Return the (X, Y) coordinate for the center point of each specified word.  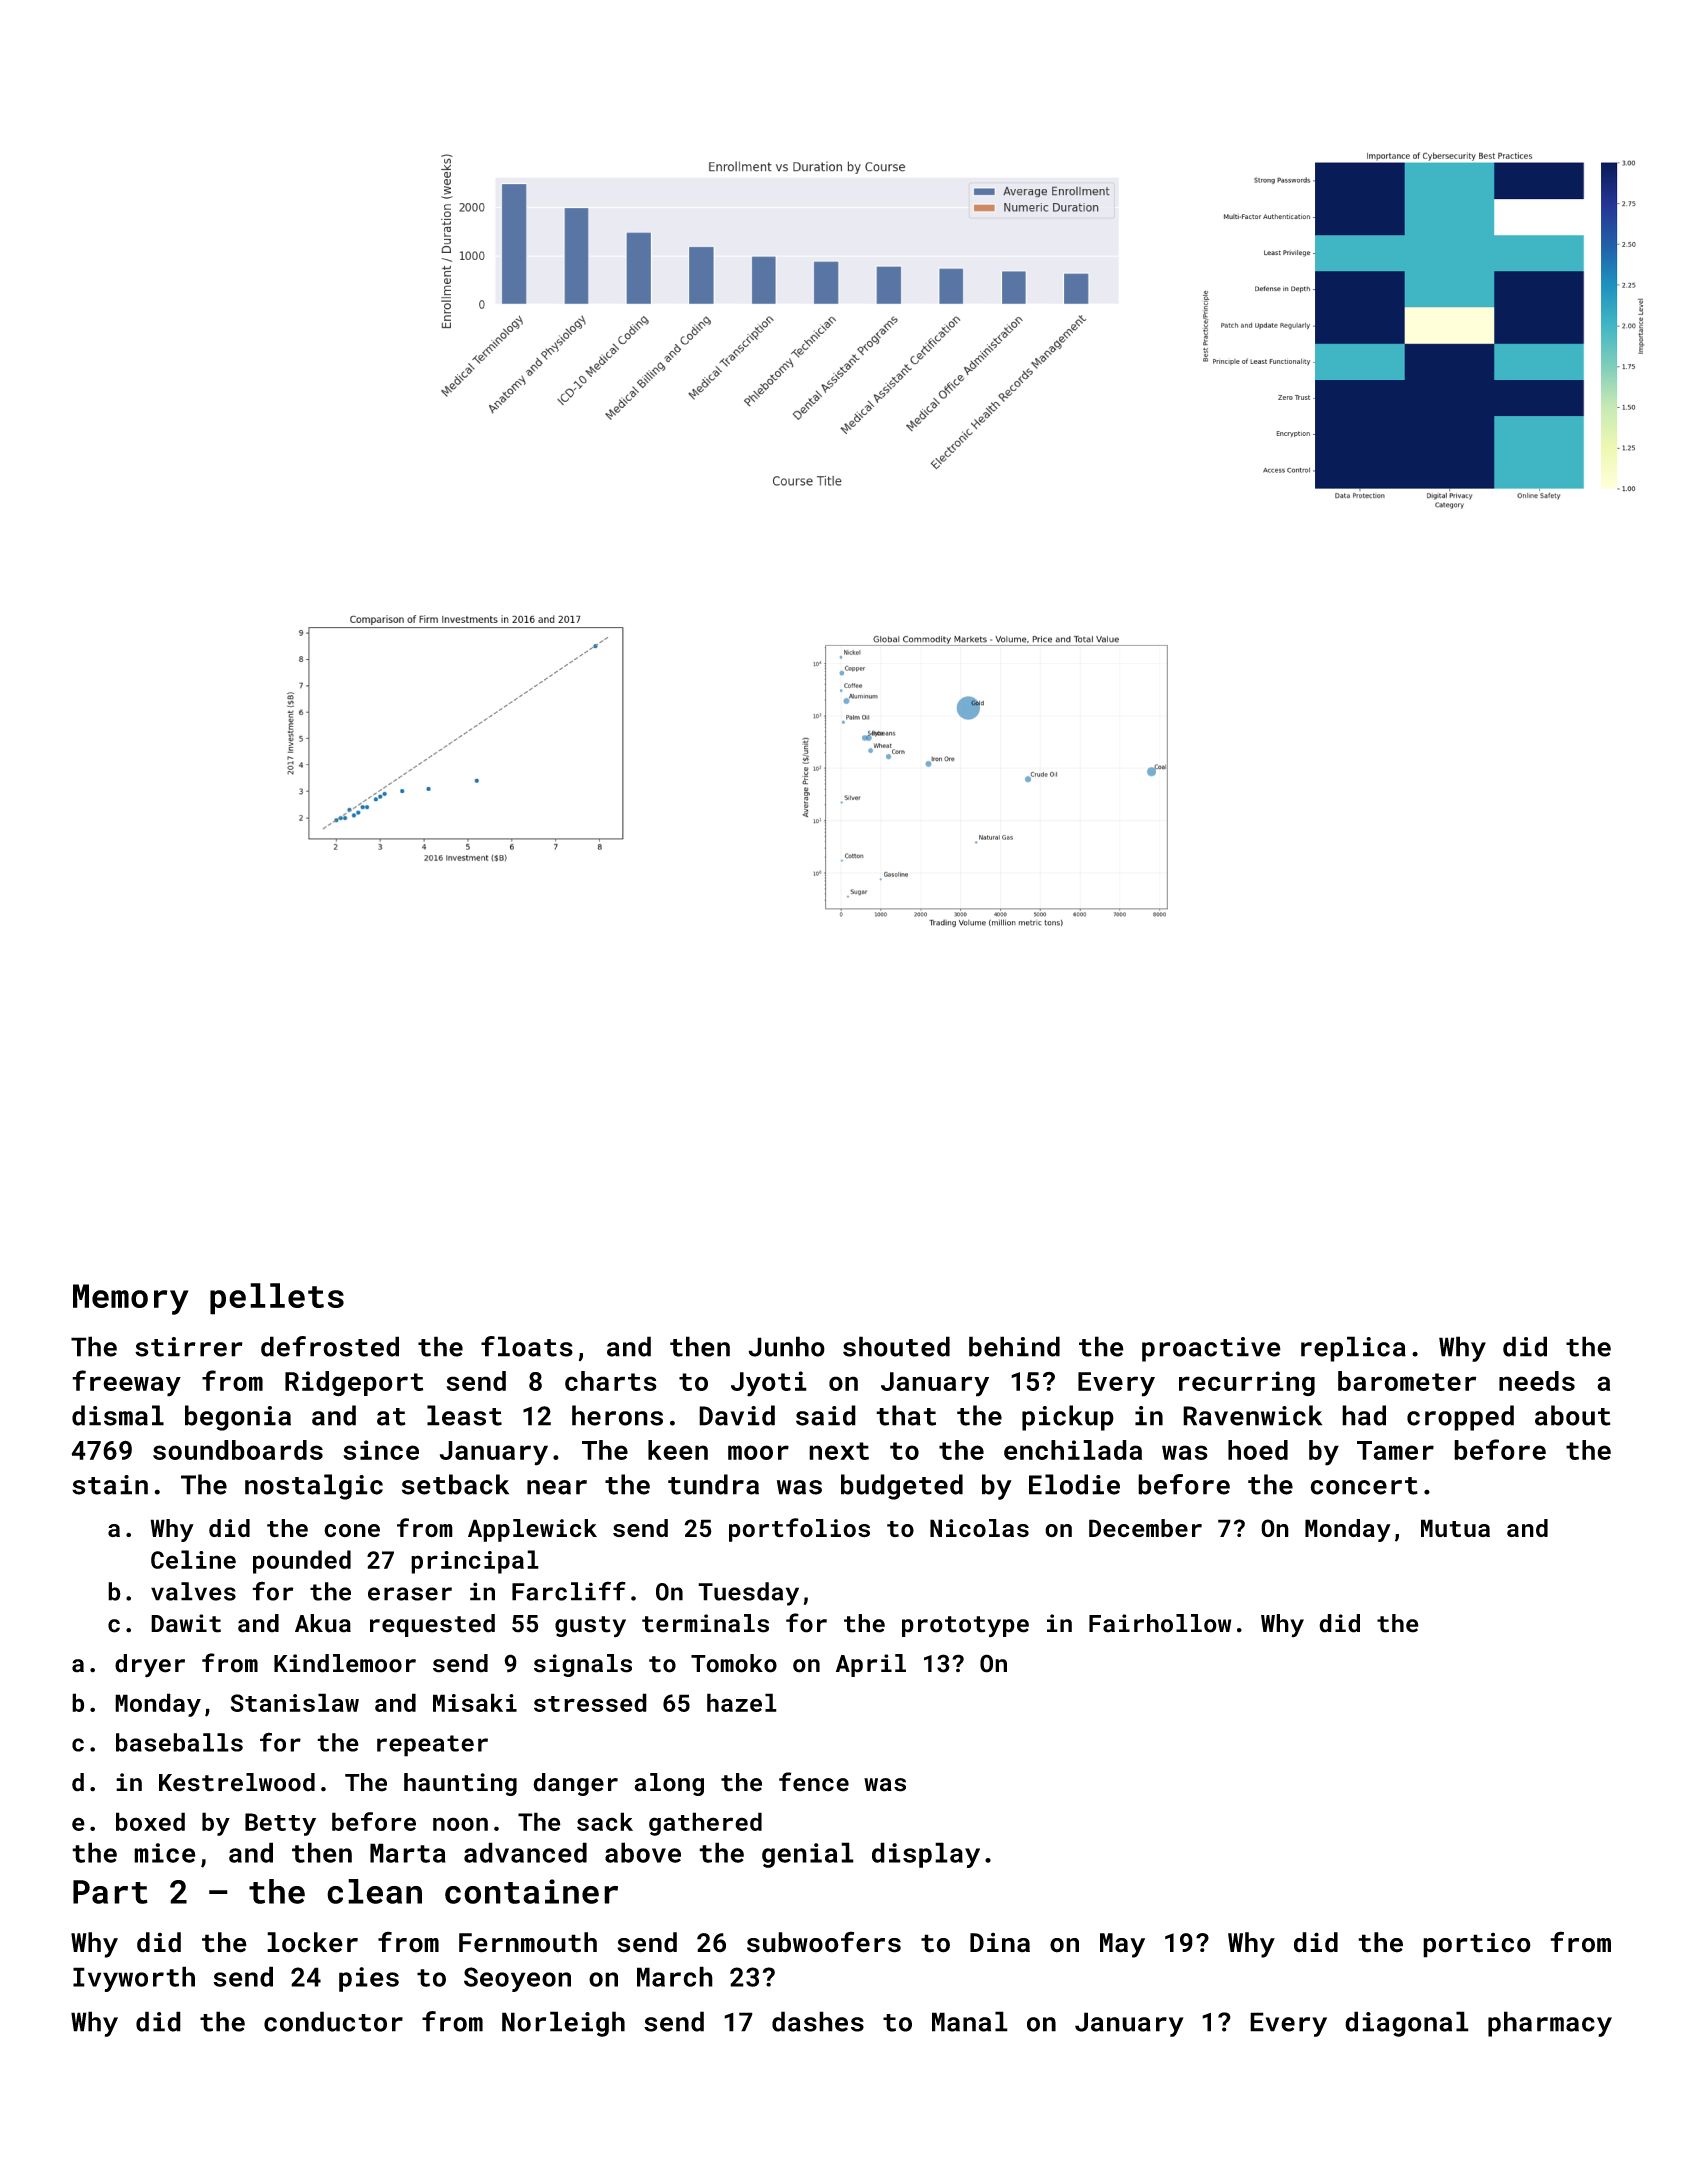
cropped (1460, 1418)
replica (1353, 1349)
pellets (277, 1299)
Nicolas (979, 1528)
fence (814, 1782)
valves (193, 1591)
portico (1477, 1945)
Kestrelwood (237, 1782)
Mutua (1455, 1528)
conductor (333, 2021)
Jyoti (769, 1384)
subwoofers (824, 1942)
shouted (896, 1346)
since (381, 1450)
